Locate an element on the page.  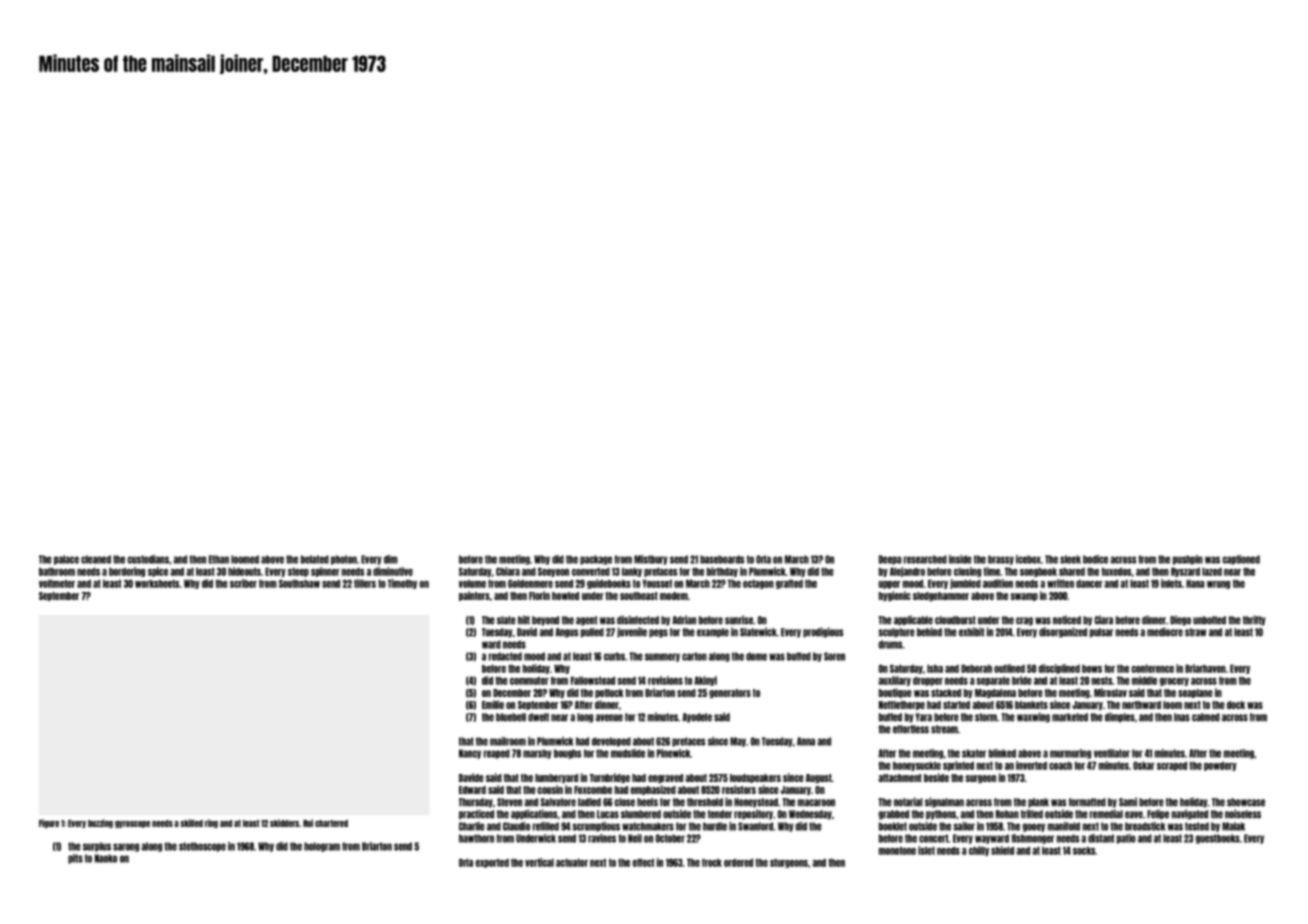
voltmeter is located at coordinates (57, 583).
